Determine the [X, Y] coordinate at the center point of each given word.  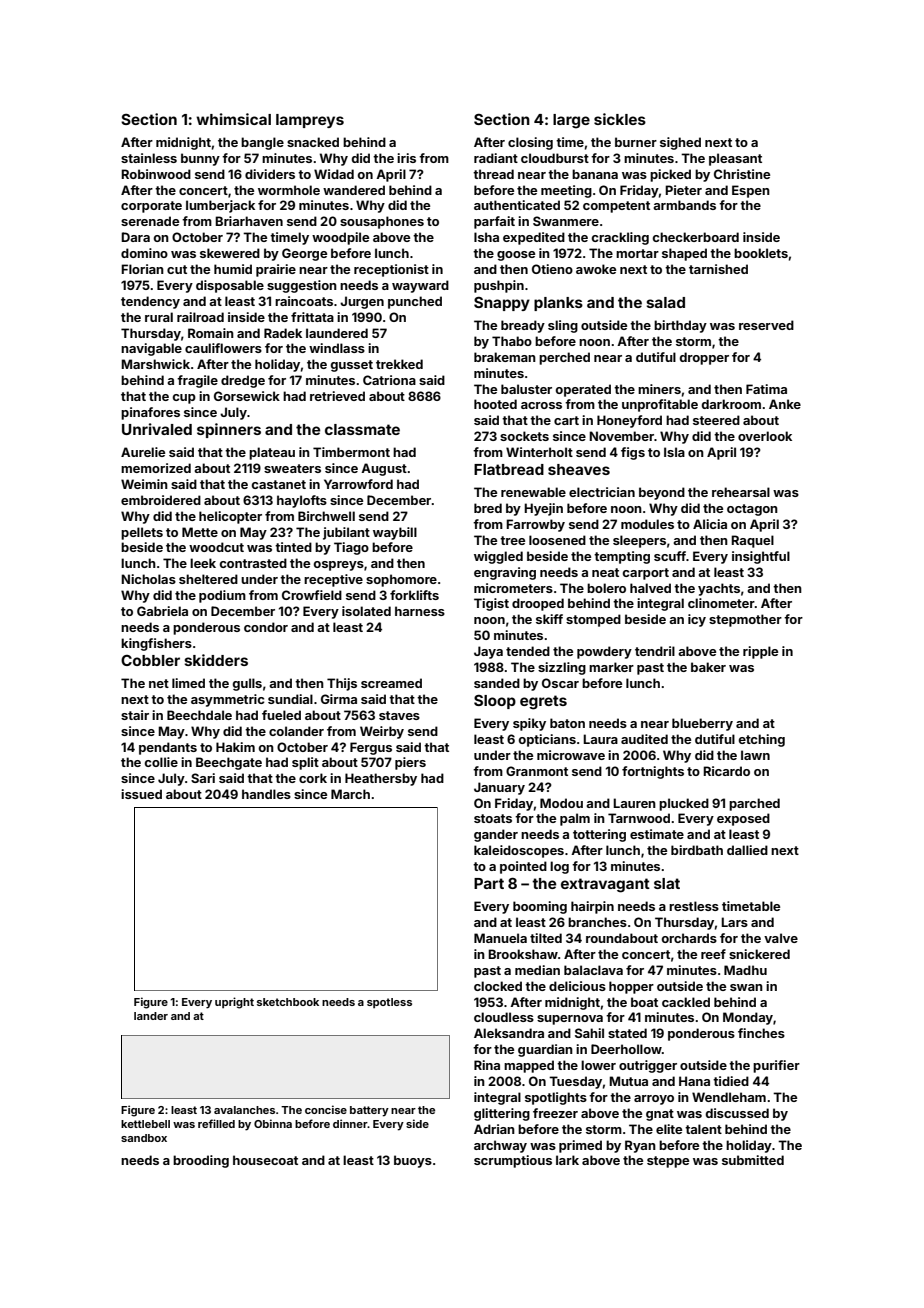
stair [135, 715]
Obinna [273, 1123]
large [571, 121]
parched [754, 804]
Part [489, 883]
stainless [149, 158]
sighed [680, 143]
